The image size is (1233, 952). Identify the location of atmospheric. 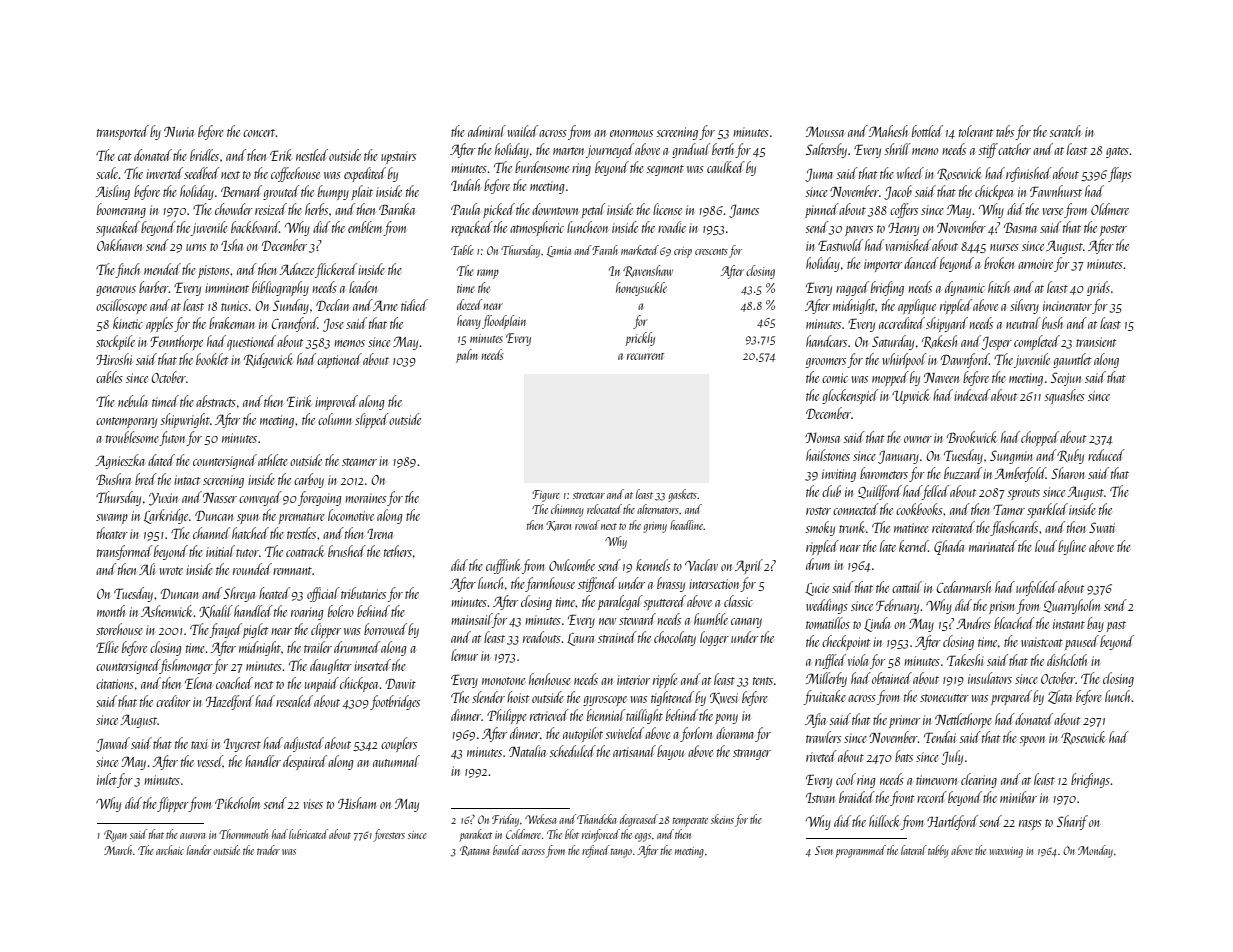
(537, 228).
